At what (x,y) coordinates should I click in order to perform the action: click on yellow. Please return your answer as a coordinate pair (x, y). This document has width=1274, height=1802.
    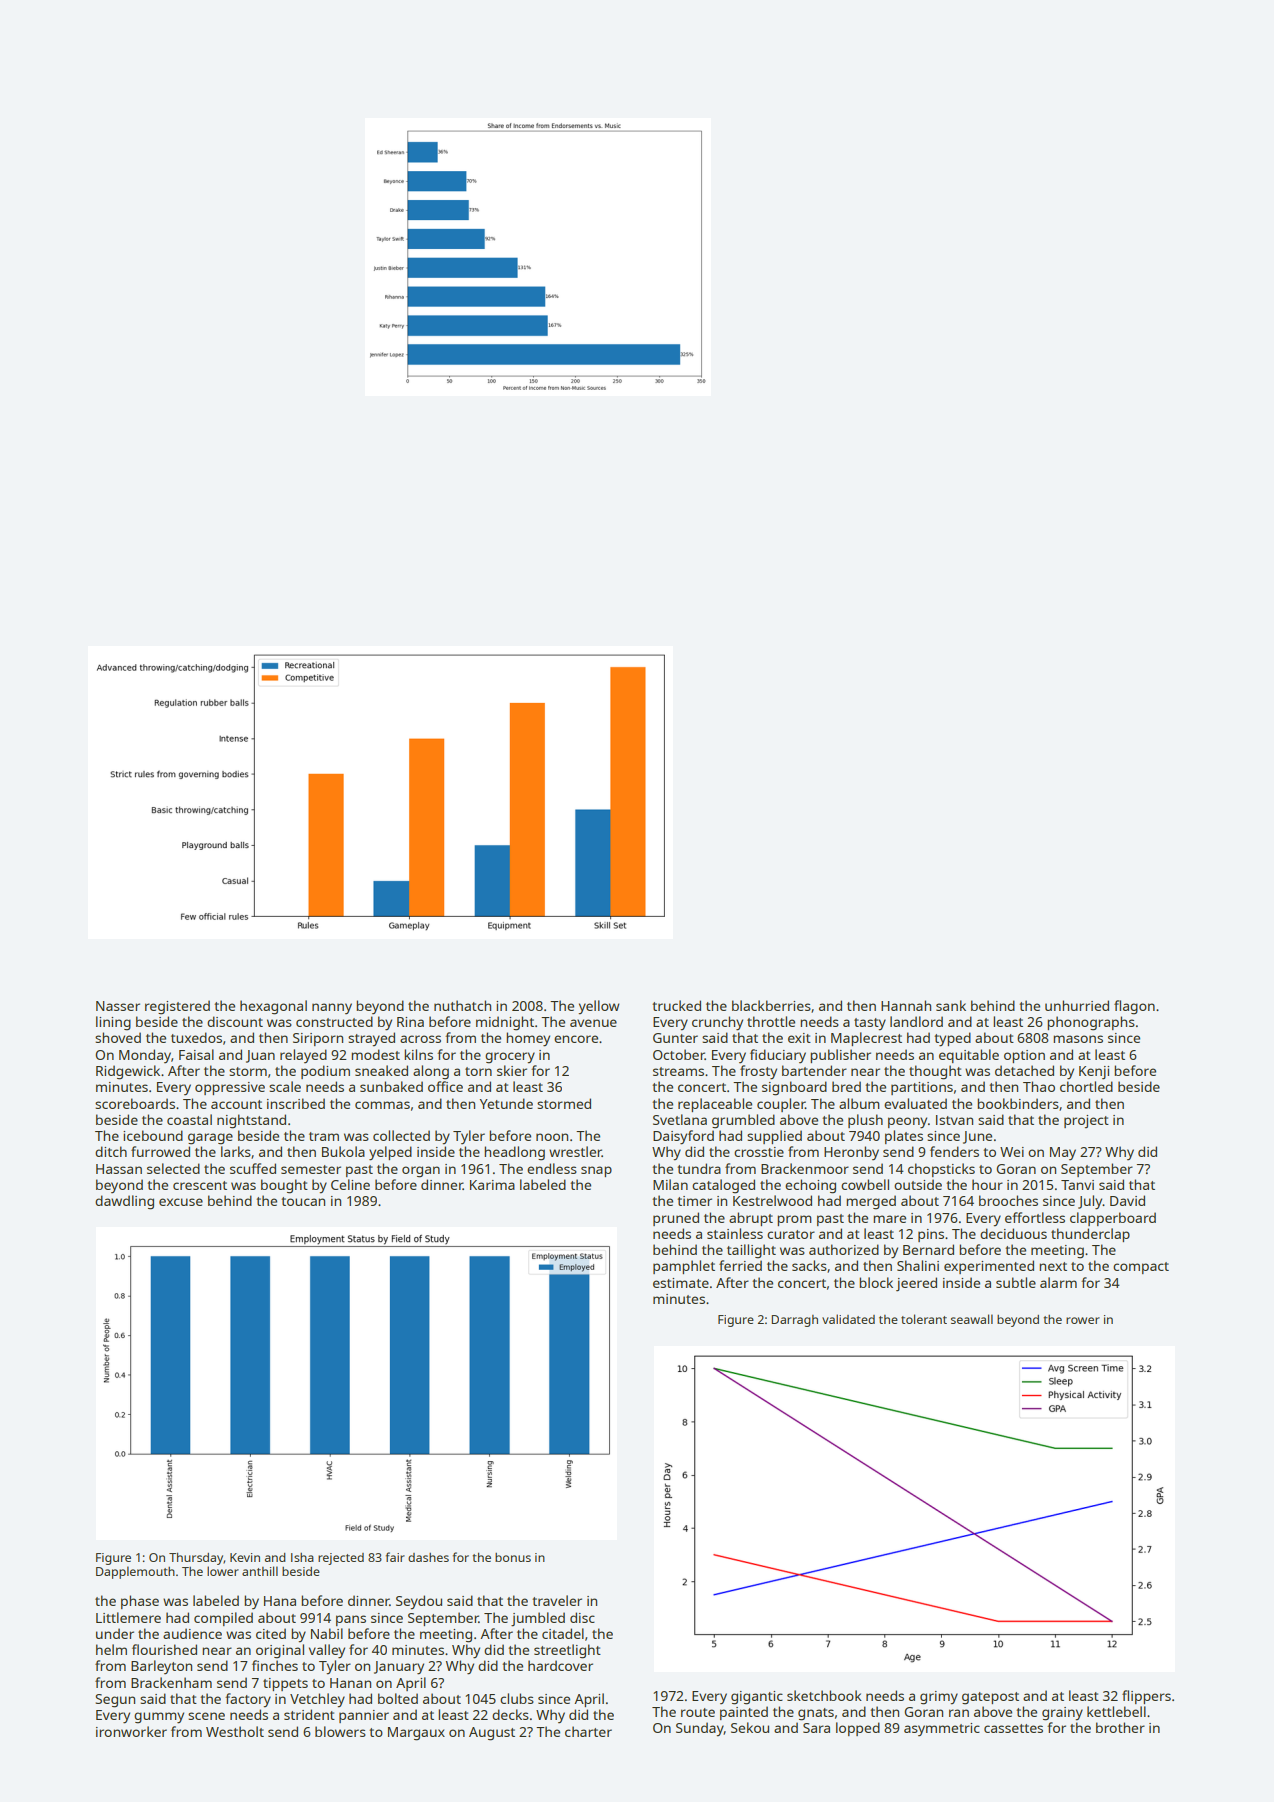
    Looking at the image, I should click on (599, 1007).
